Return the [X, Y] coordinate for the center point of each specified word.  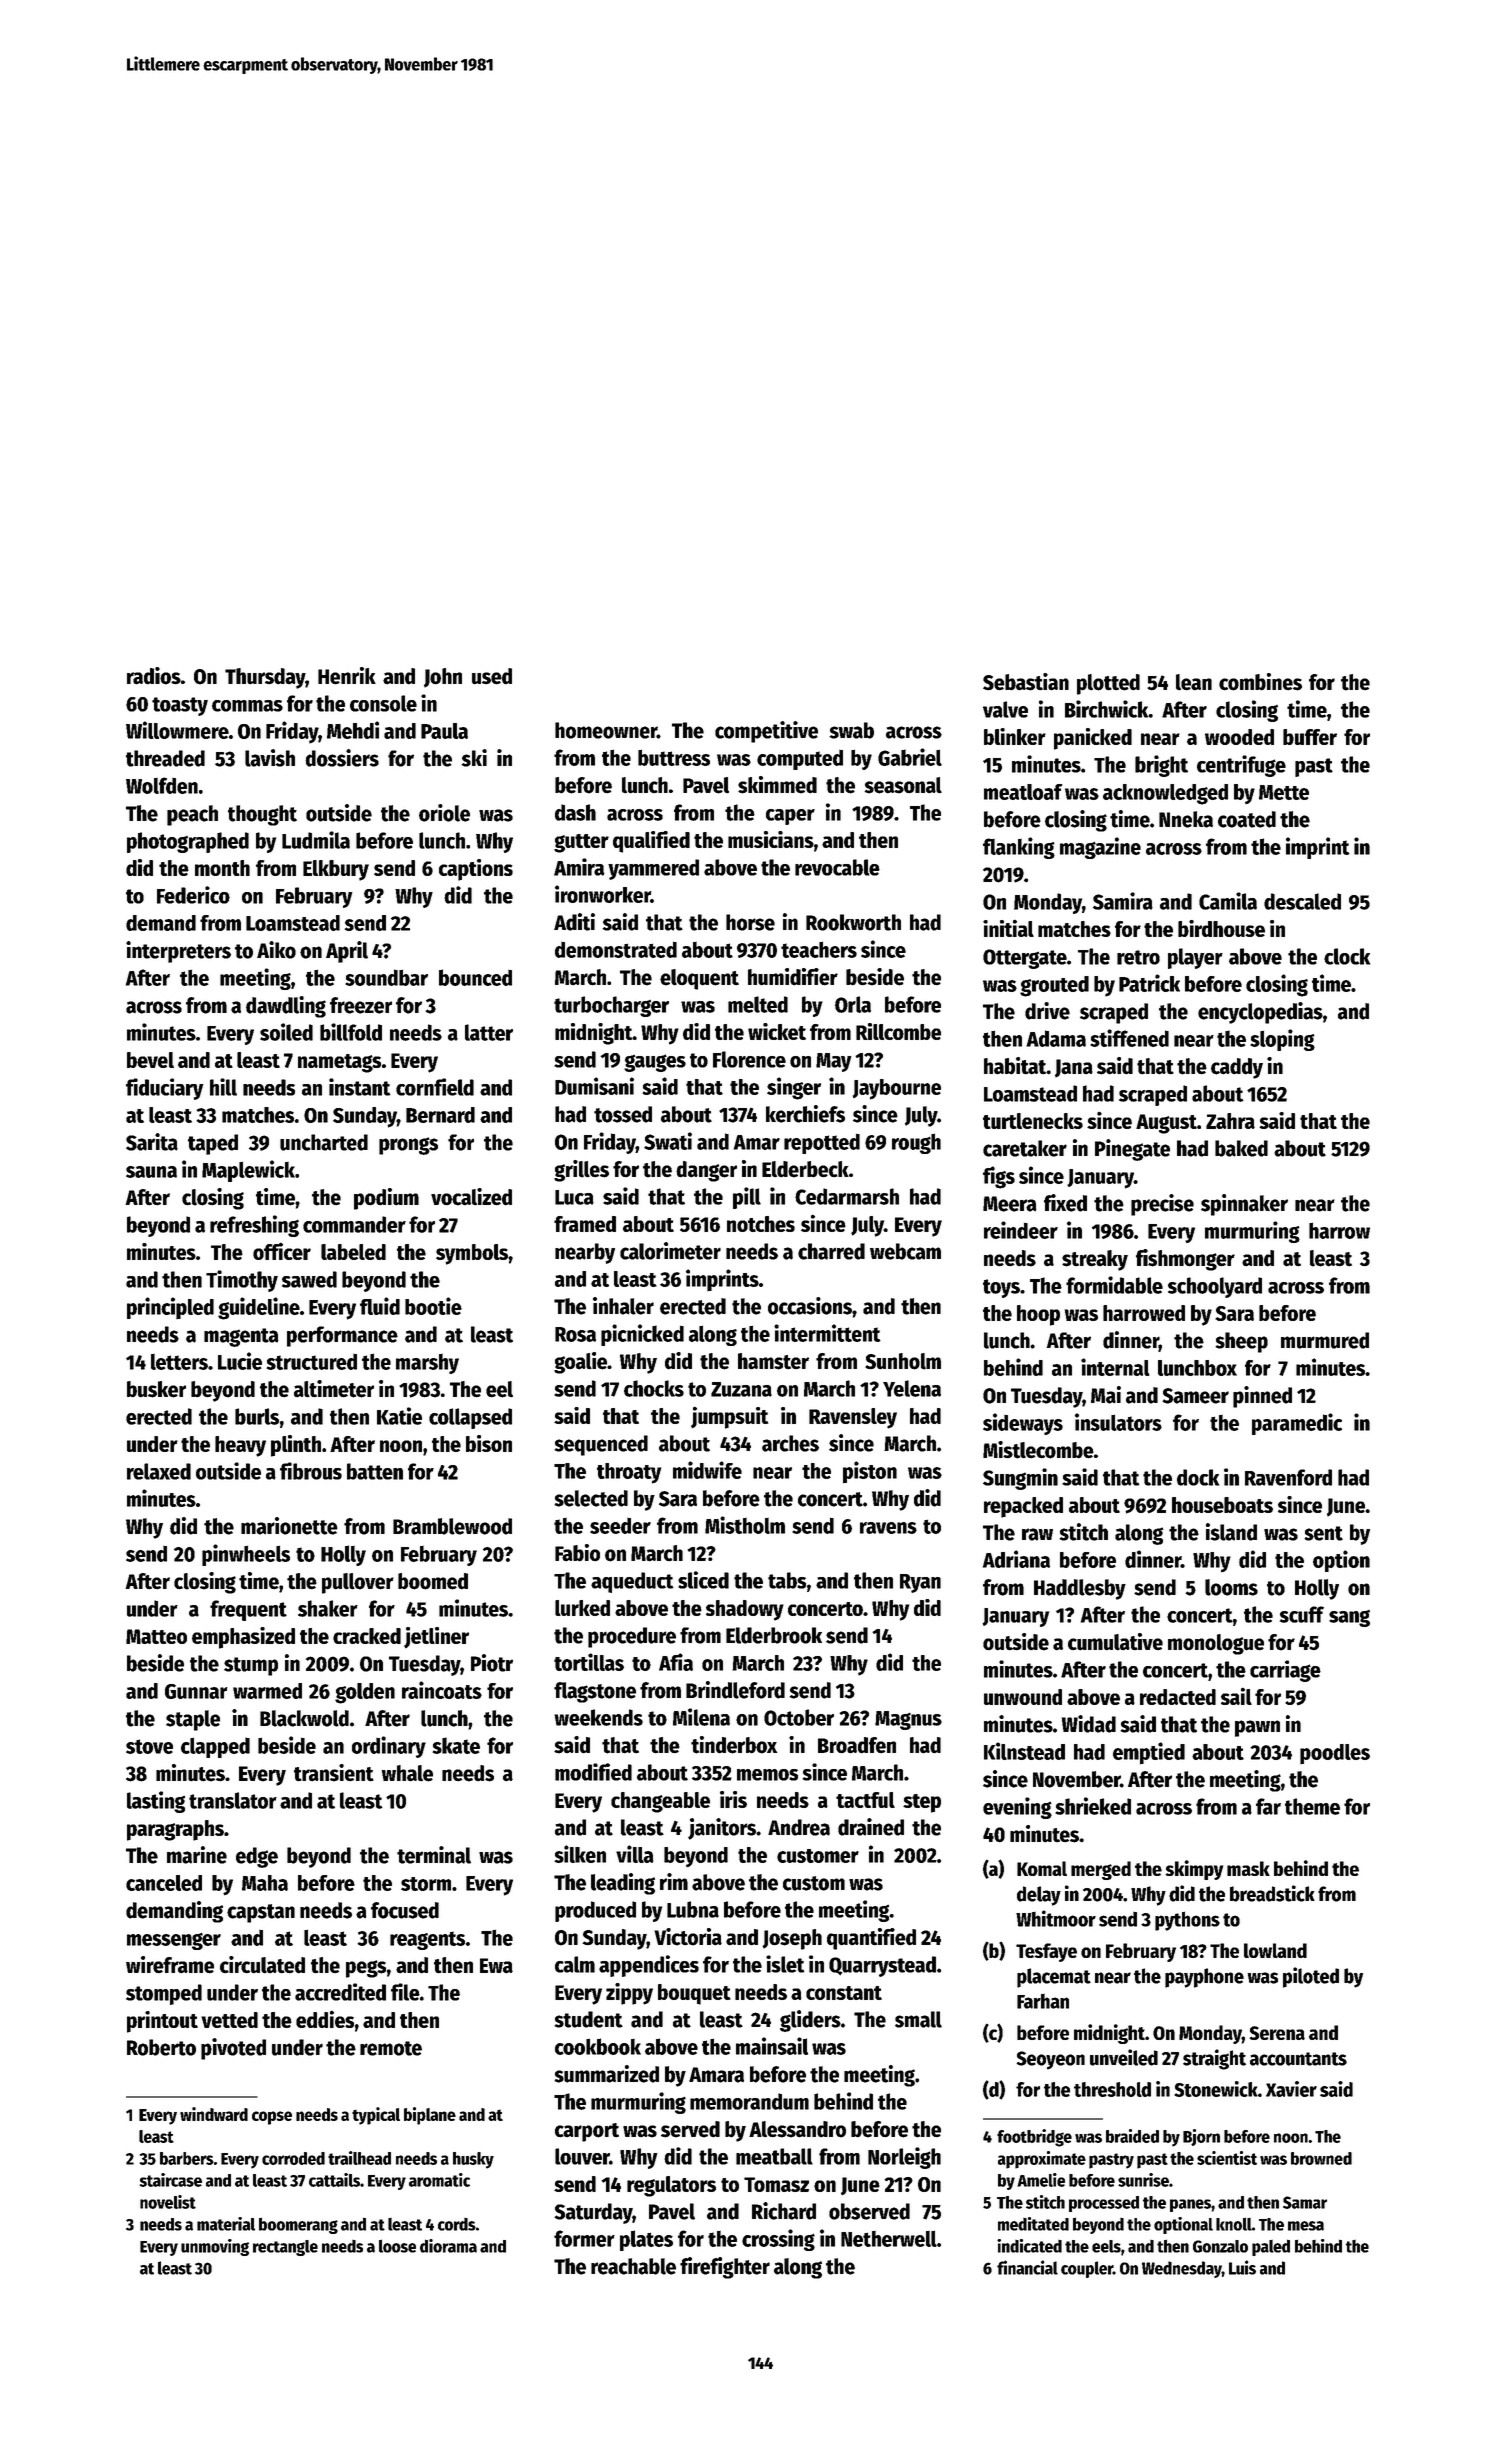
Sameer [1195, 1396]
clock [1347, 956]
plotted [1108, 684]
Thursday [265, 678]
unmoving [215, 2247]
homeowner [606, 730]
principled [170, 1308]
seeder [620, 1526]
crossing [778, 2240]
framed [585, 1224]
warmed [267, 1691]
